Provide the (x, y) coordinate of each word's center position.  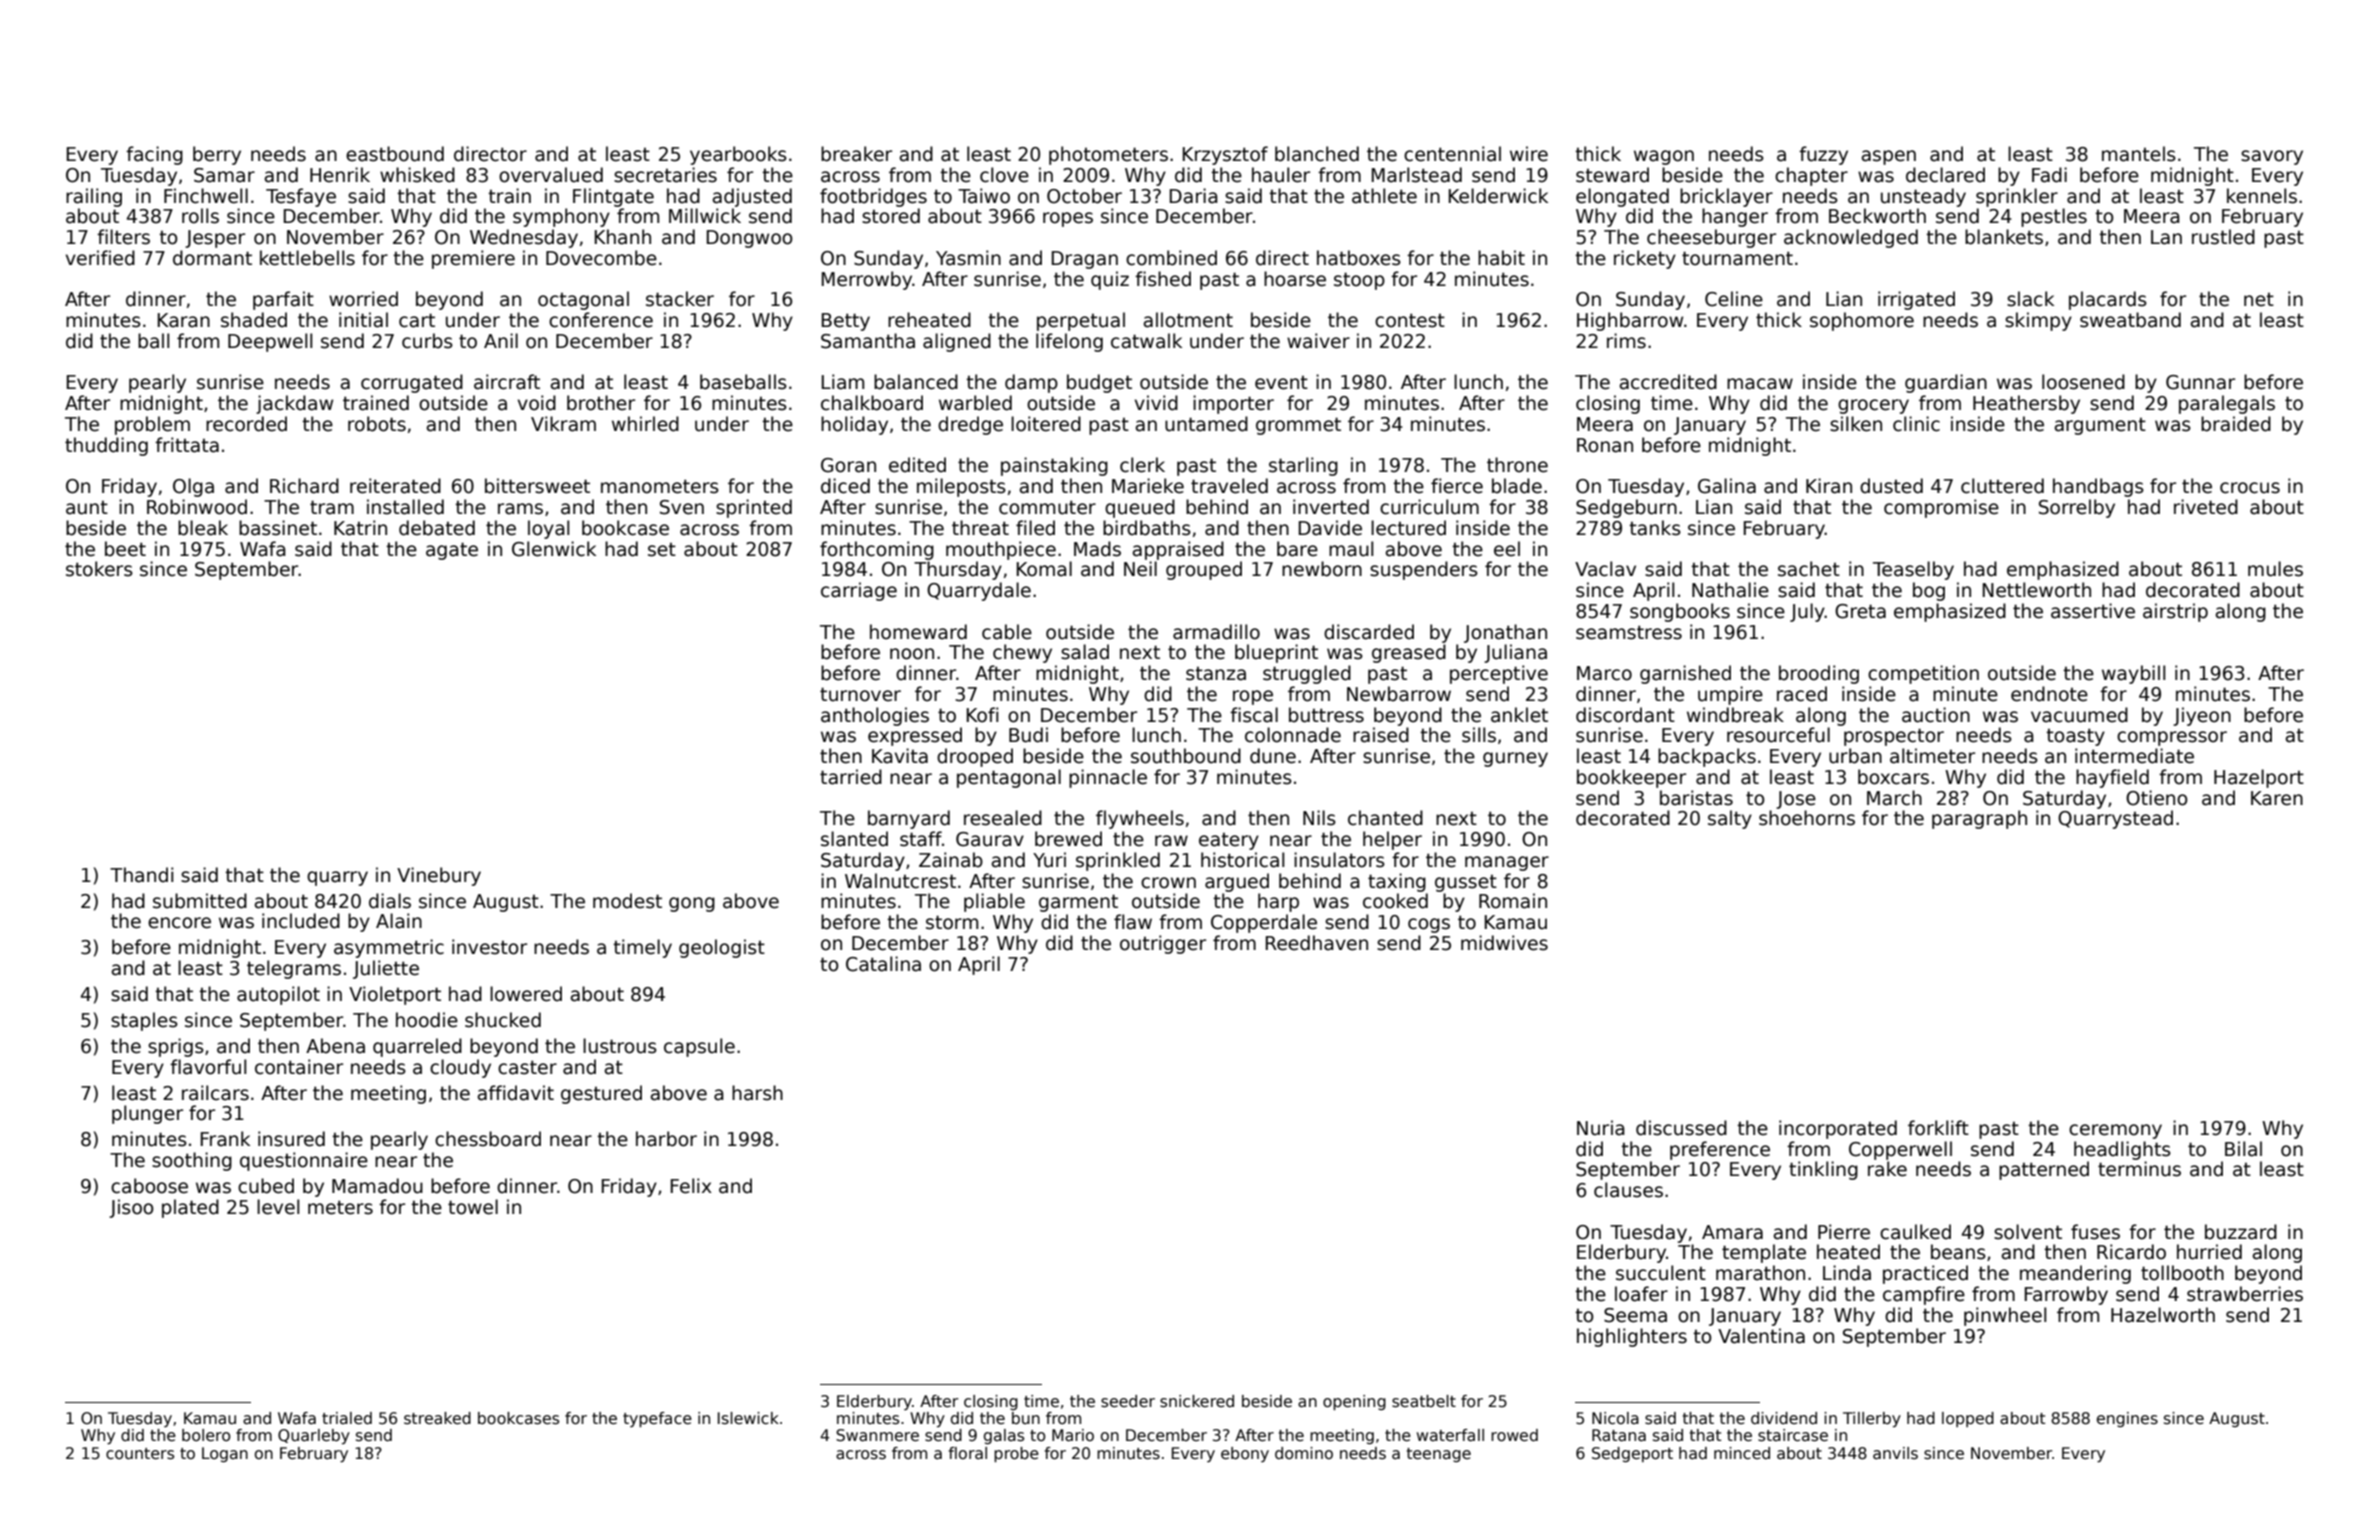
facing (154, 155)
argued (1237, 882)
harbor (666, 1139)
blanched (1317, 154)
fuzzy (1823, 155)
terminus (2139, 1169)
